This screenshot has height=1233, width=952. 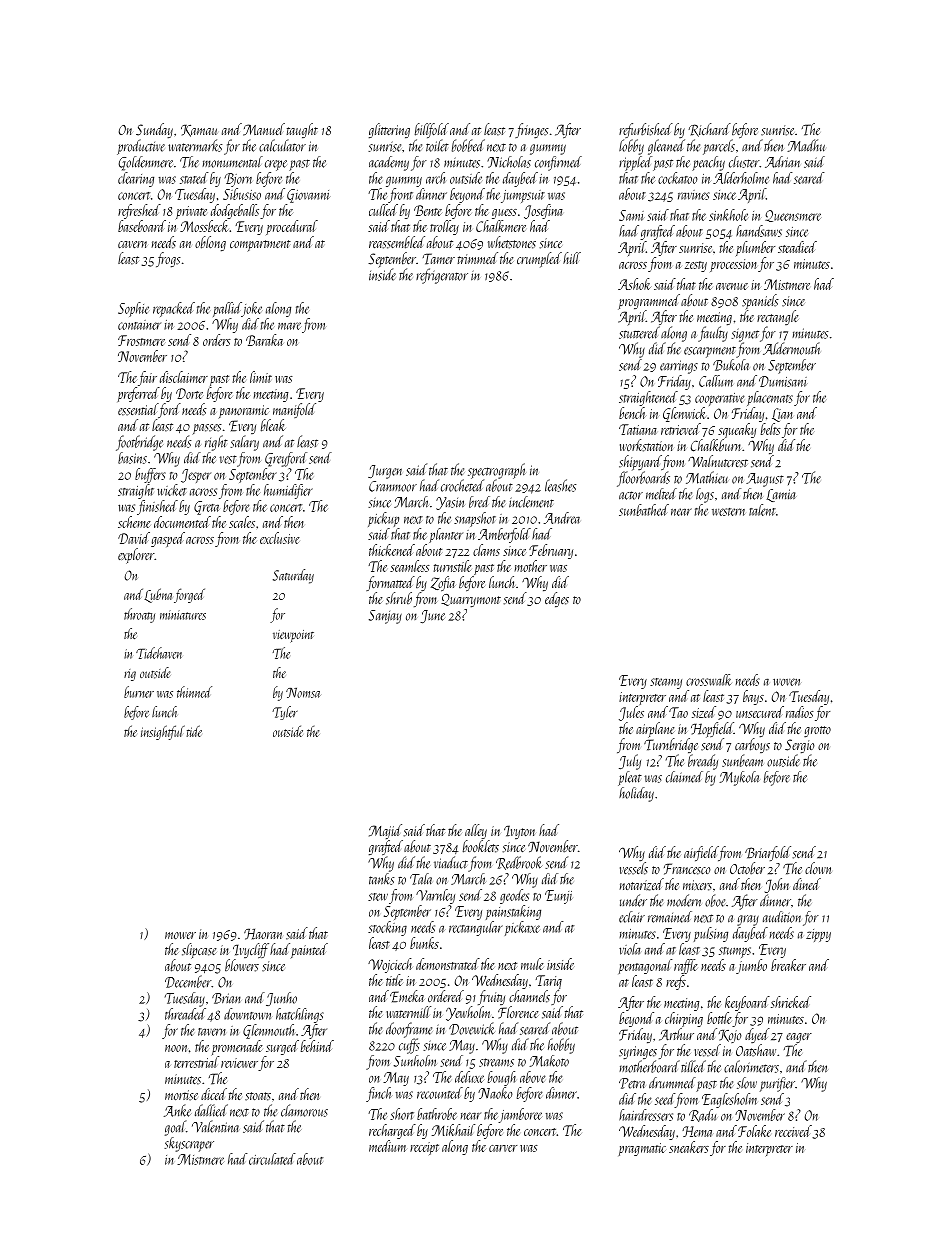 I want to click on Sanjay, so click(x=385, y=617).
